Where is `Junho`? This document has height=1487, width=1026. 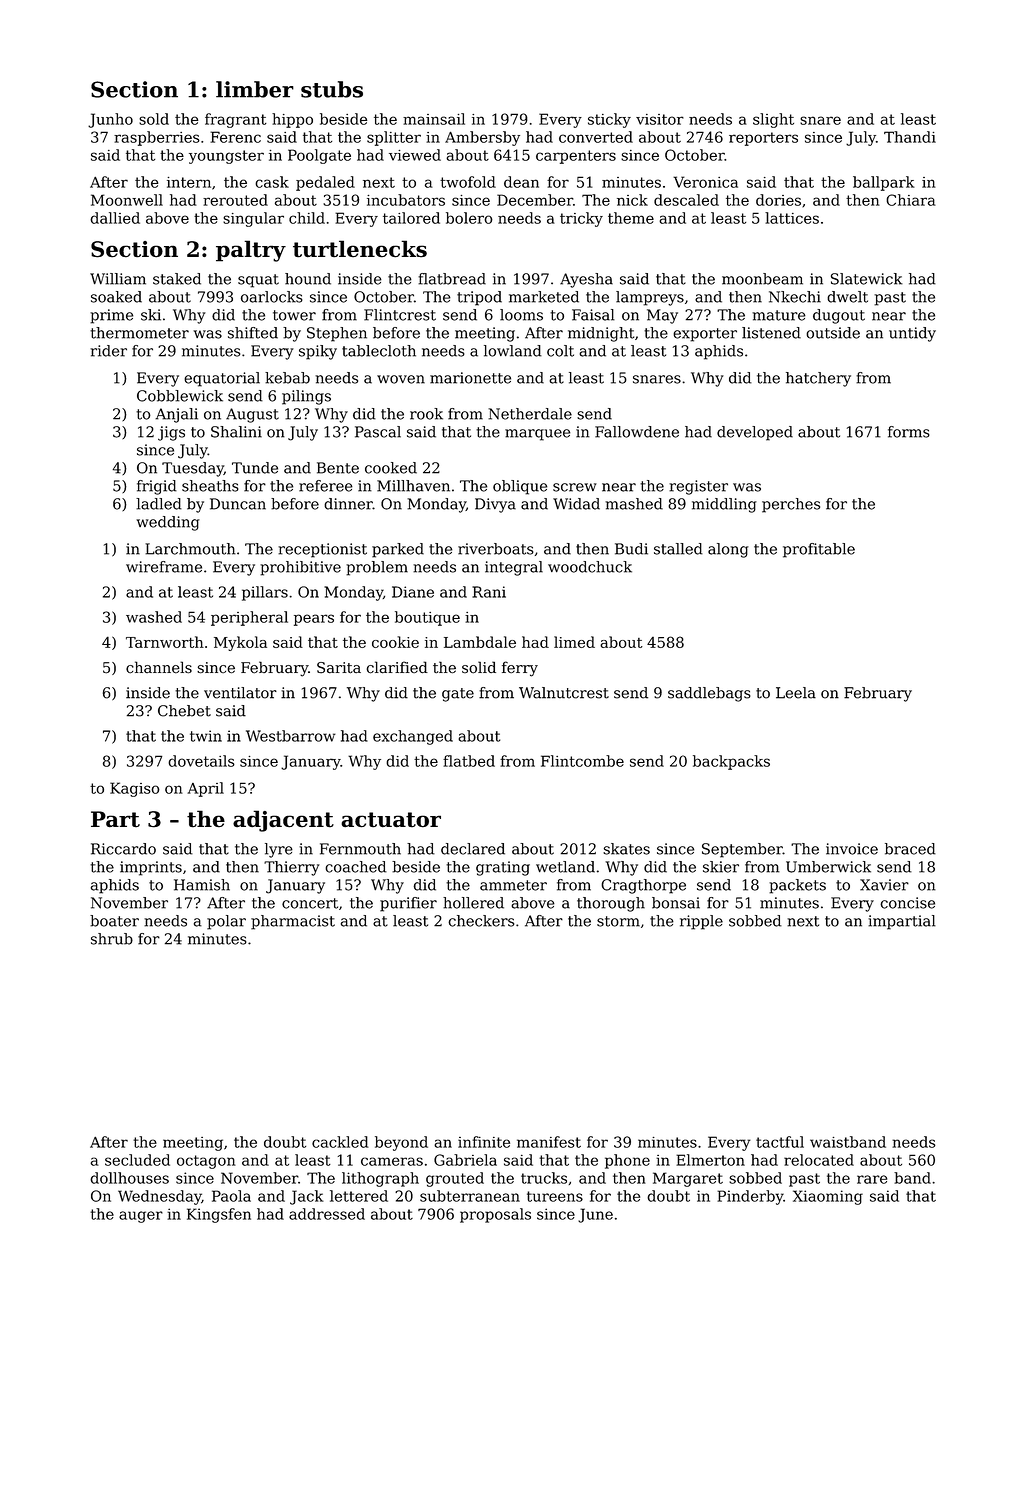
Junho is located at coordinates (110, 120).
